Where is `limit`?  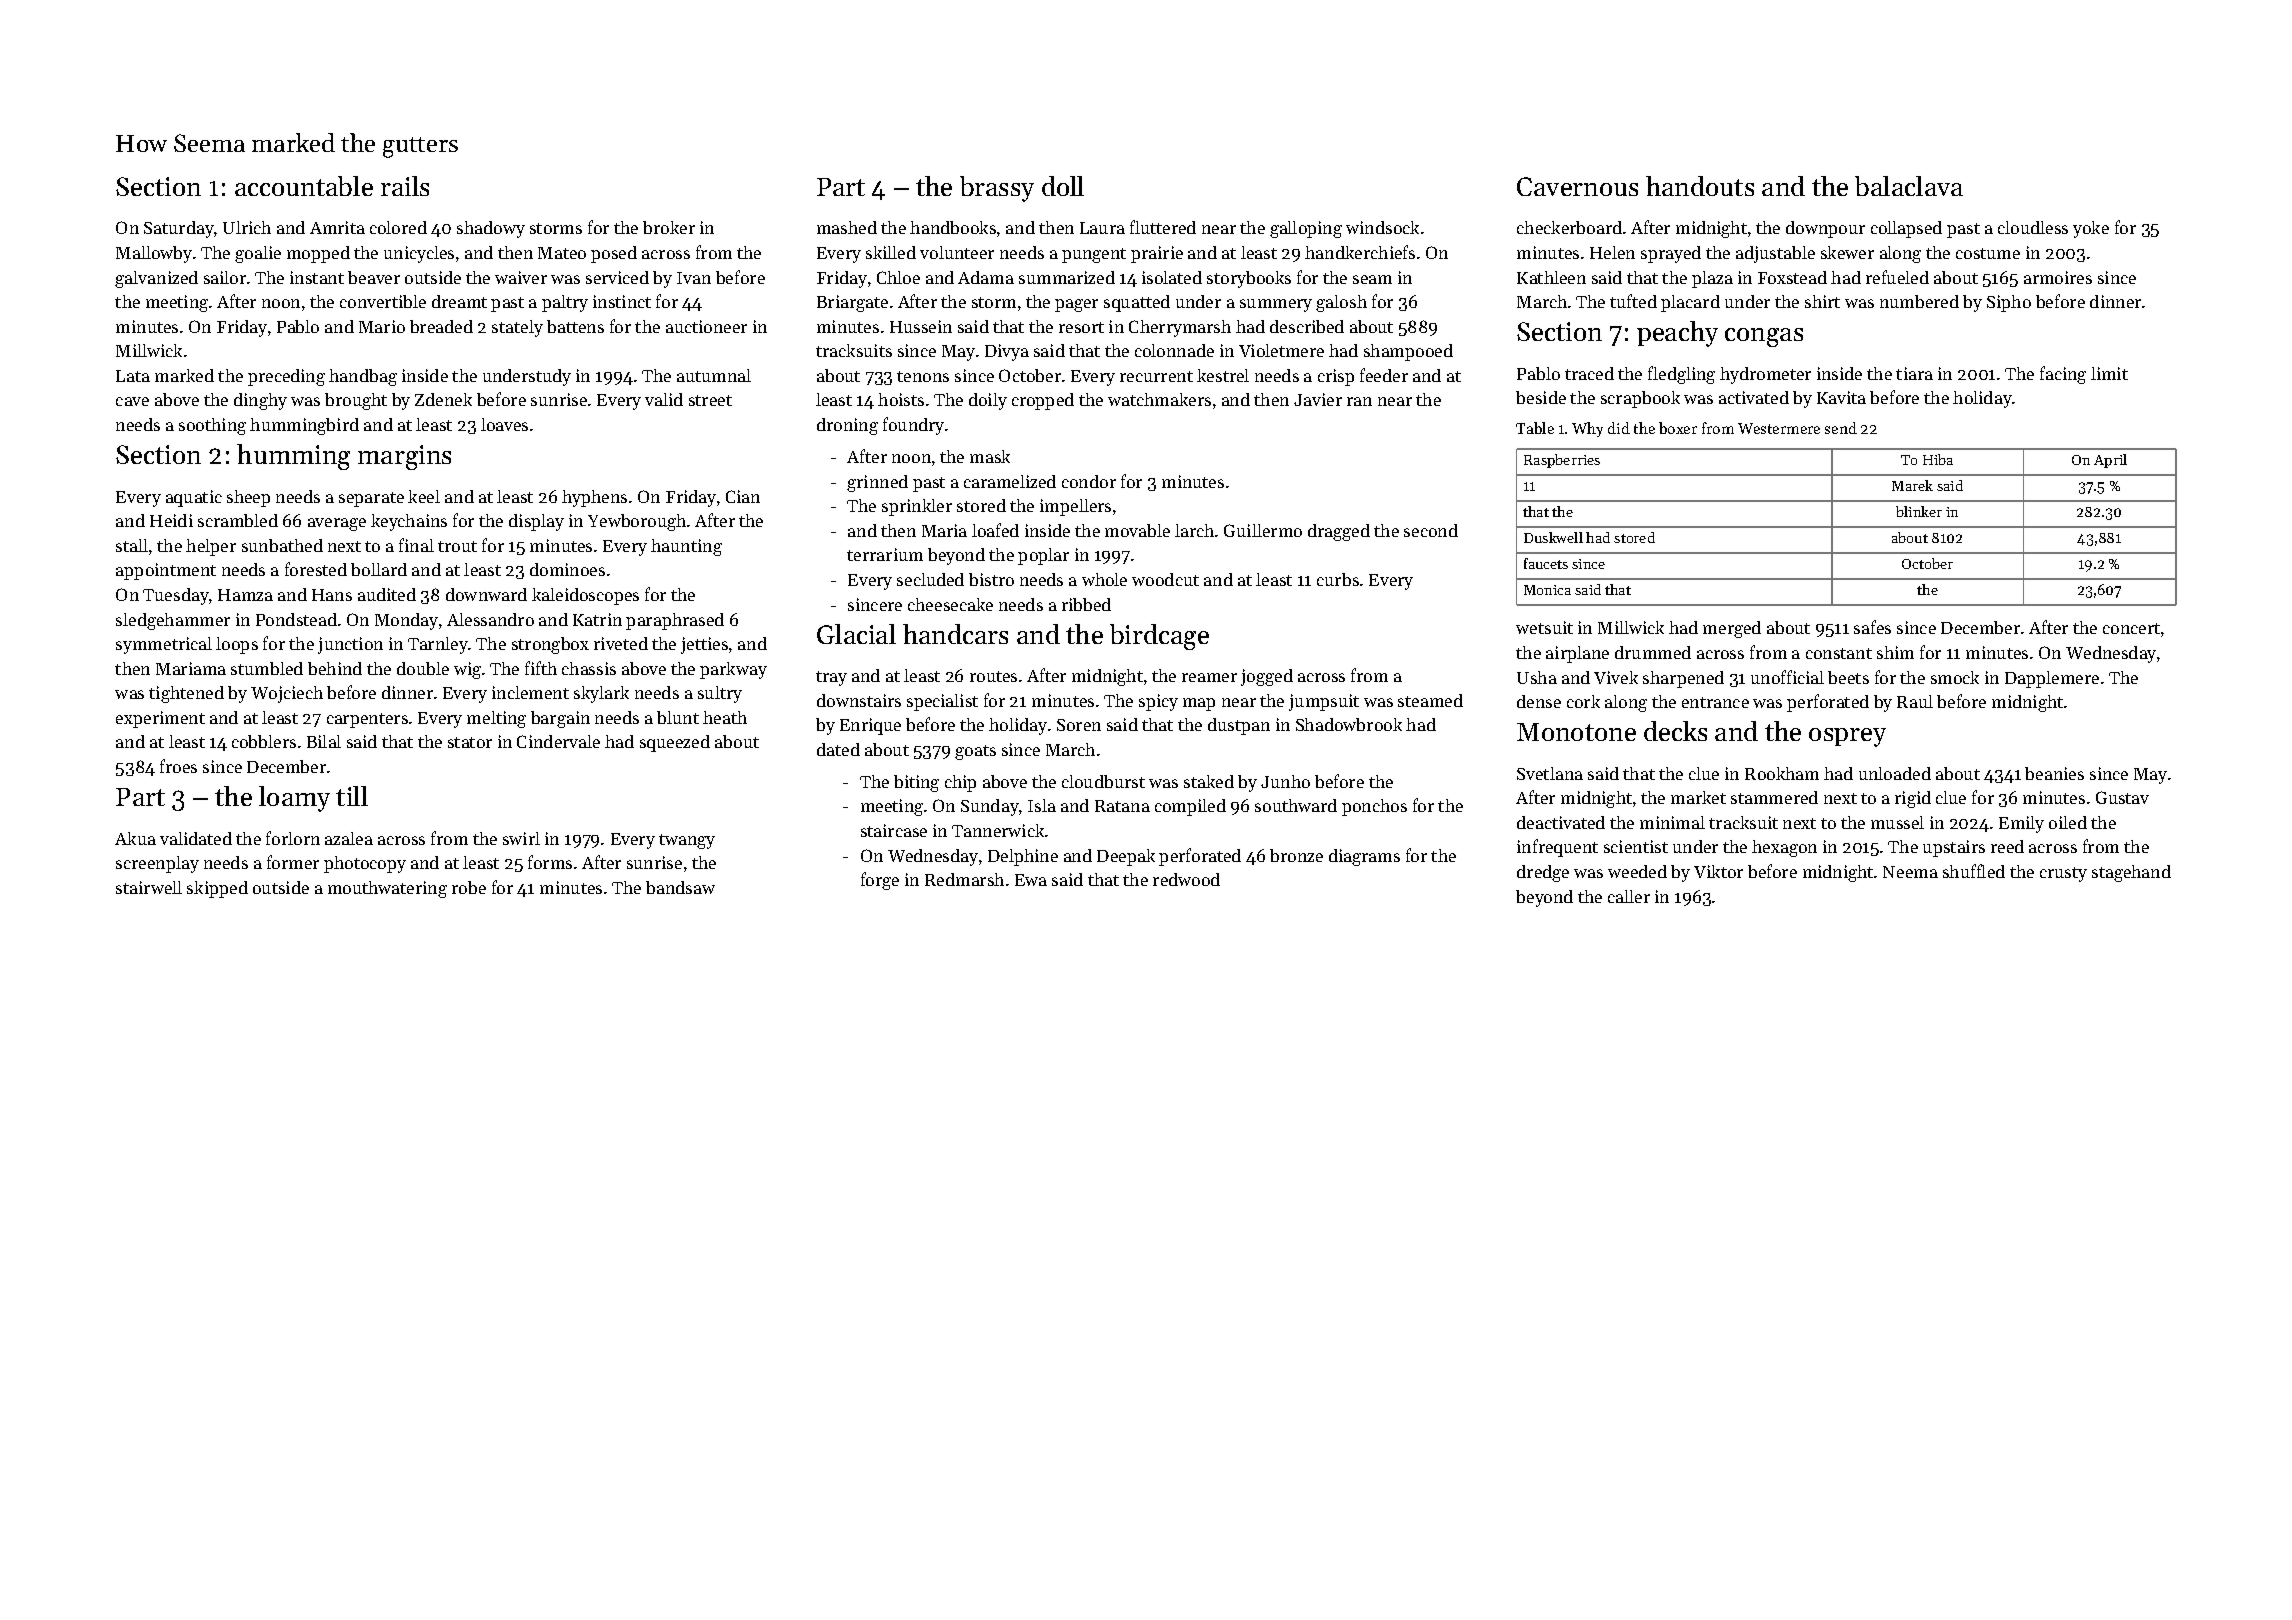 limit is located at coordinates (2109, 373).
